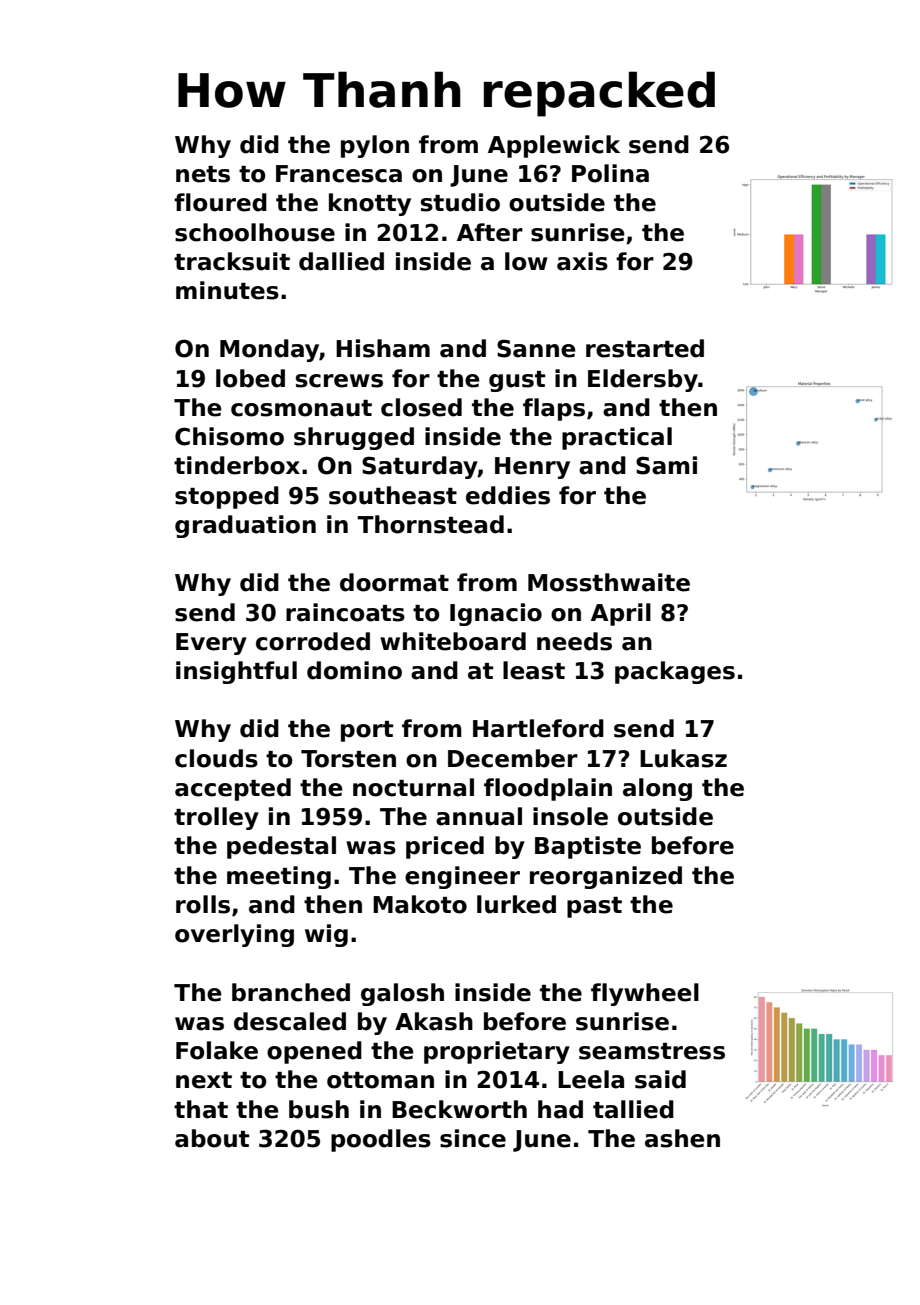  What do you see at coordinates (319, 1109) in the screenshot?
I see `bush` at bounding box center [319, 1109].
